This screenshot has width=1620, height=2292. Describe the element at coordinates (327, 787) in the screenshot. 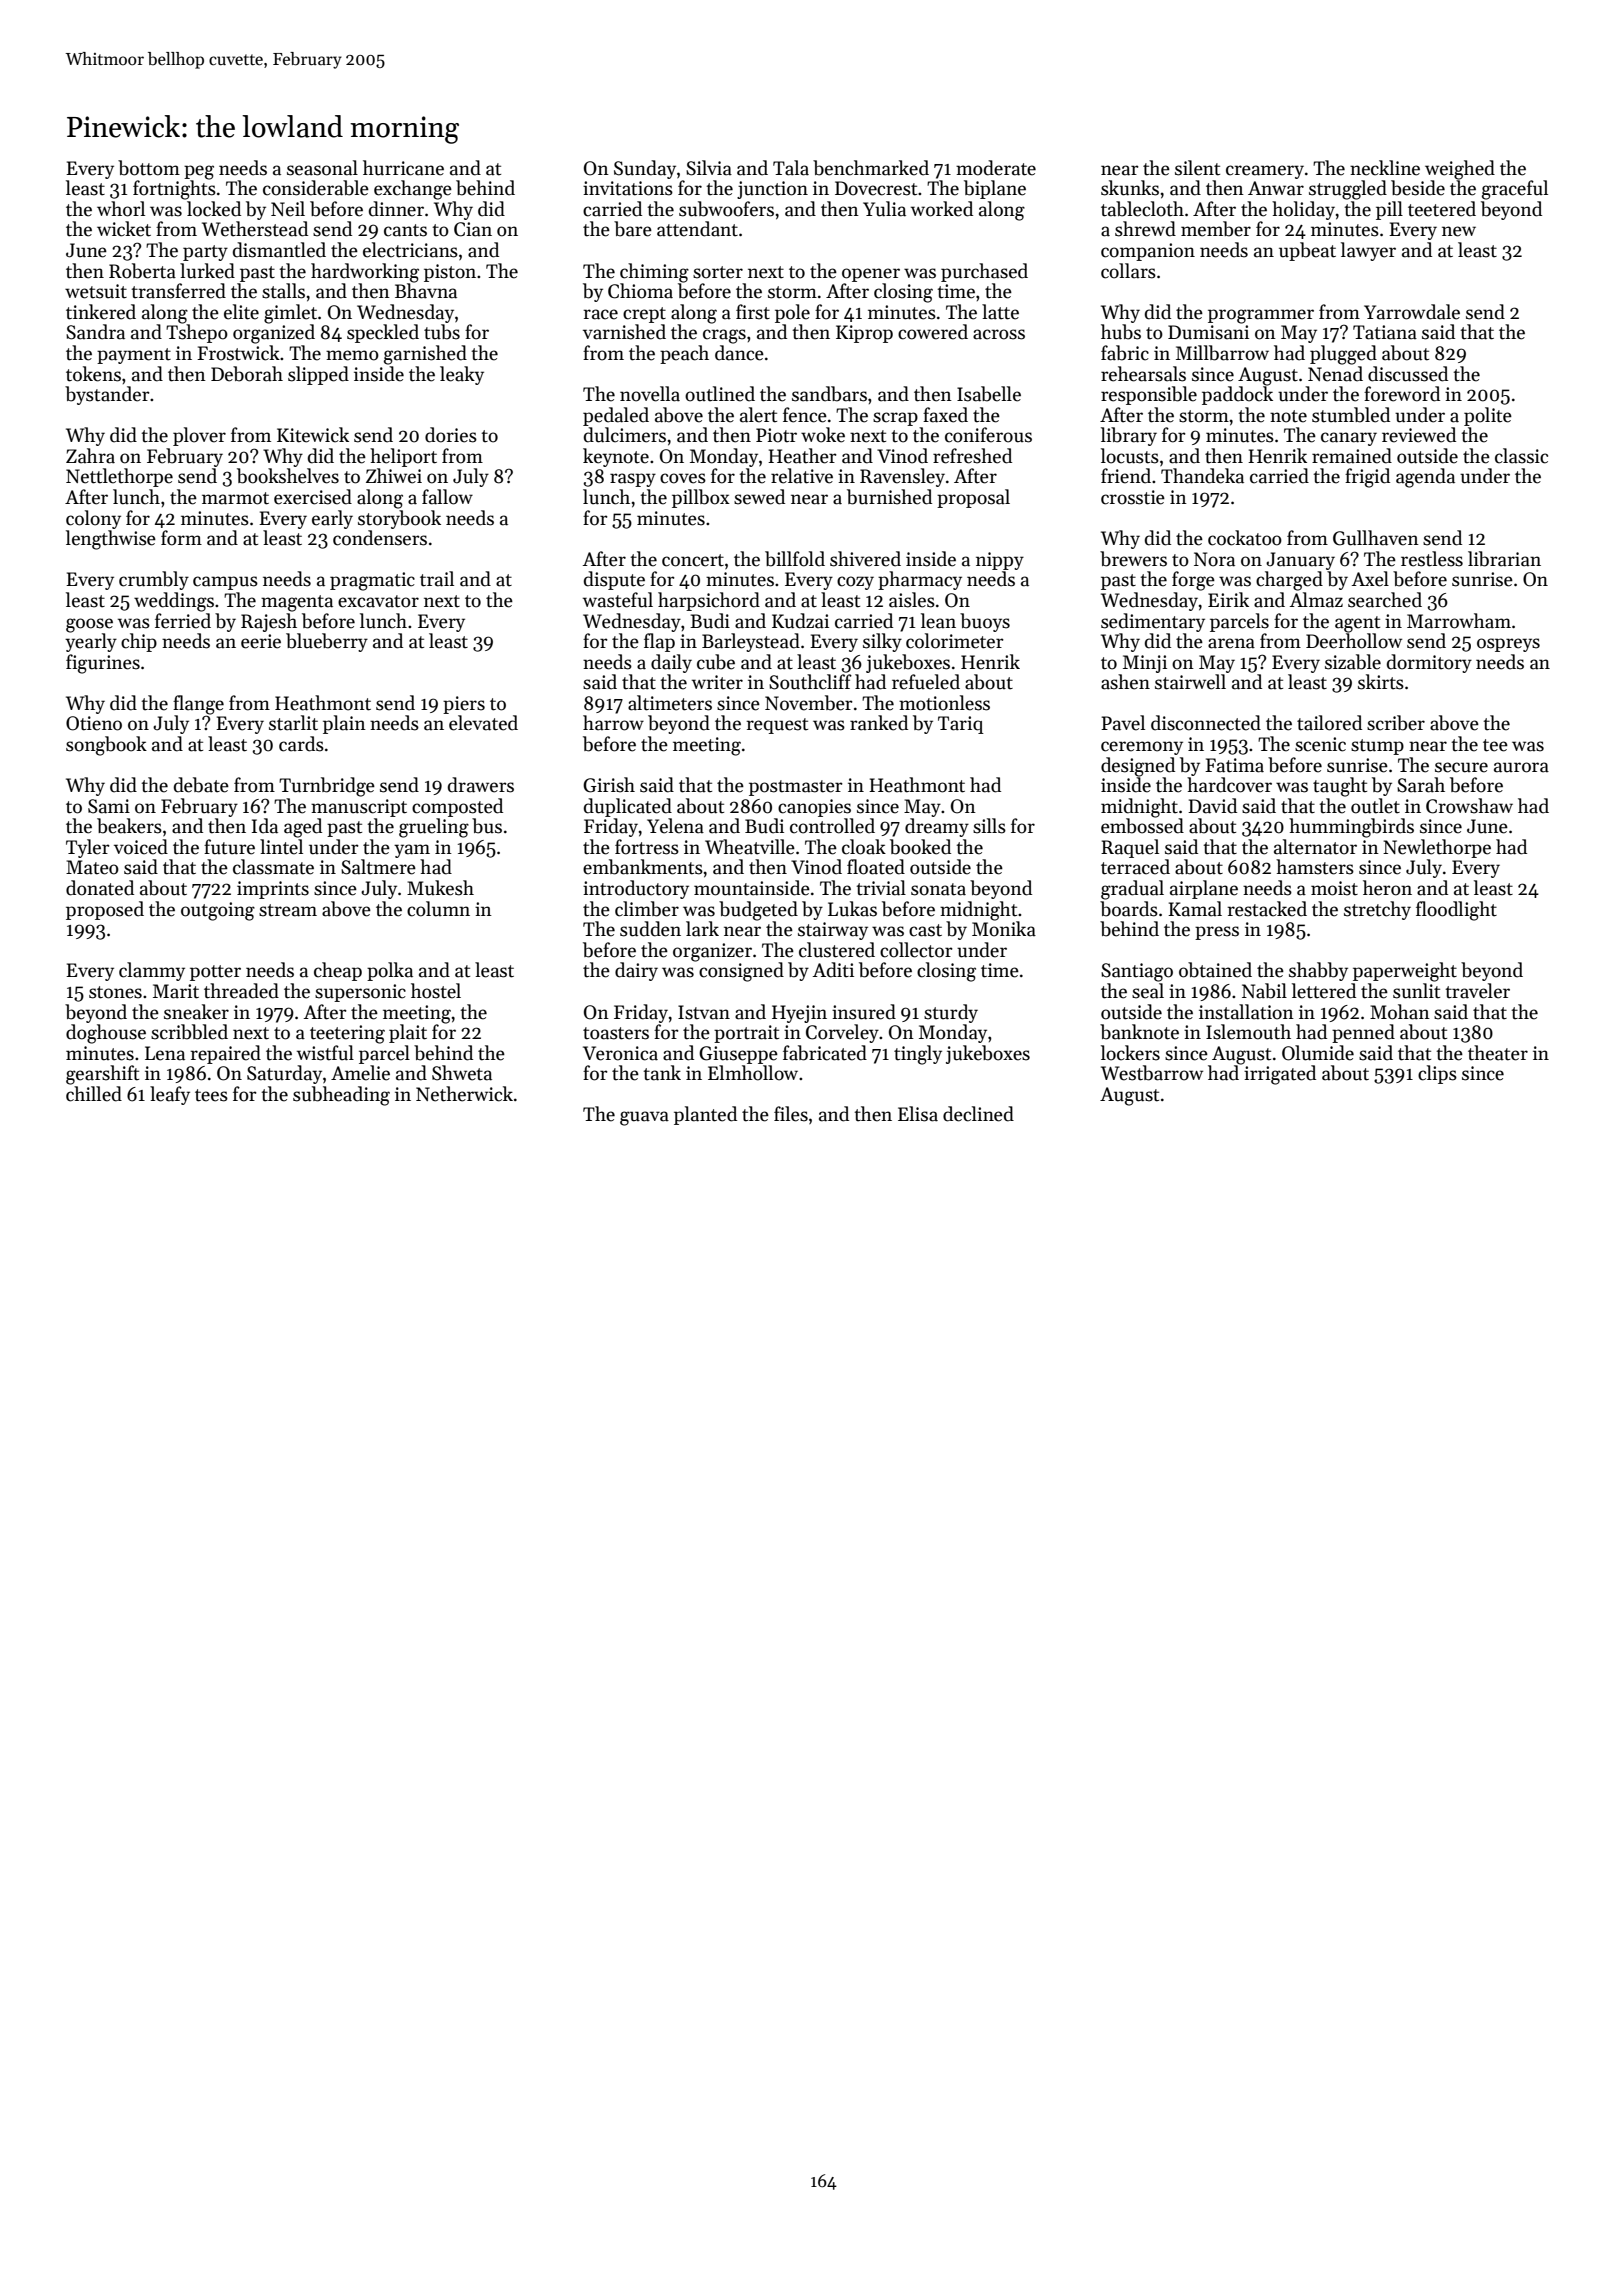

I see `Turnbridge` at that location.
